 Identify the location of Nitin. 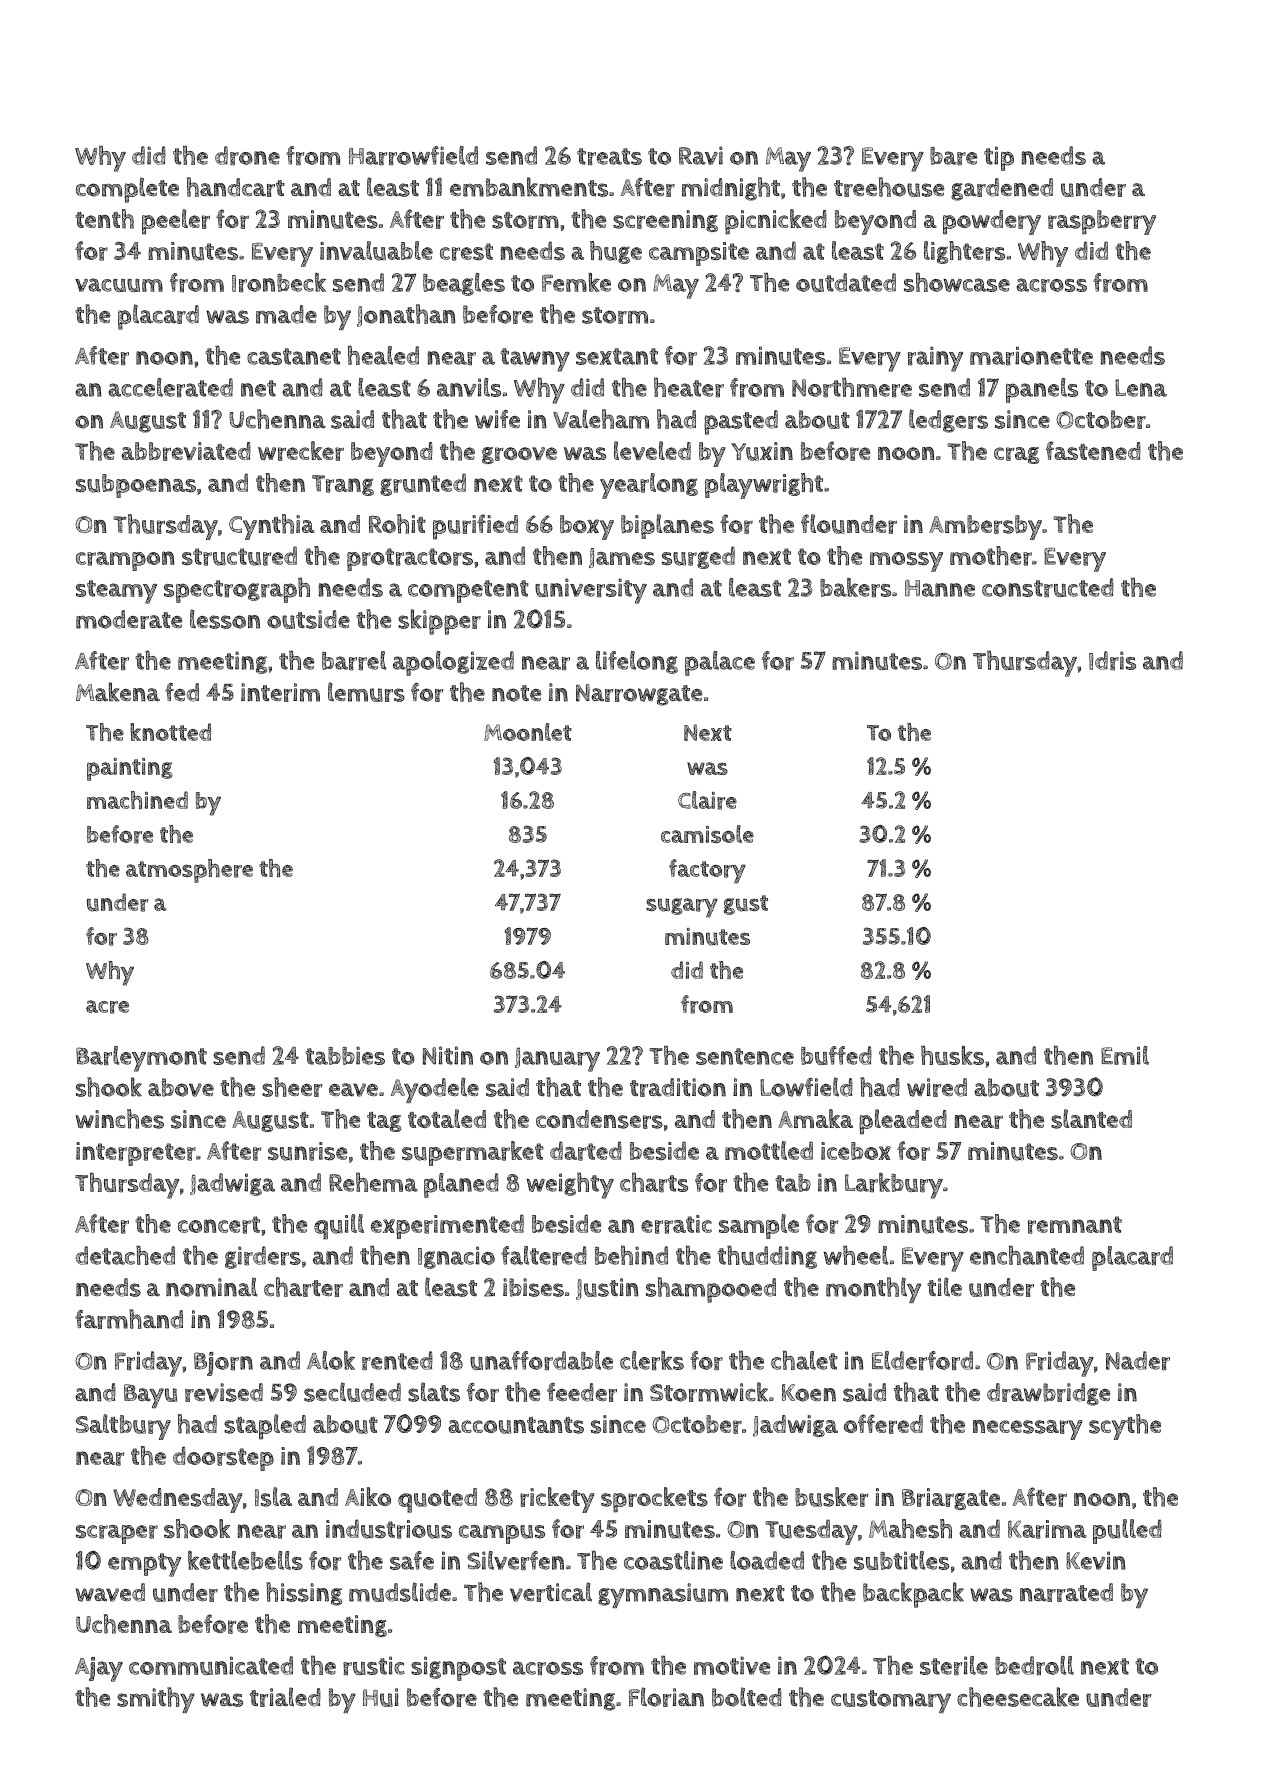
(448, 1055).
